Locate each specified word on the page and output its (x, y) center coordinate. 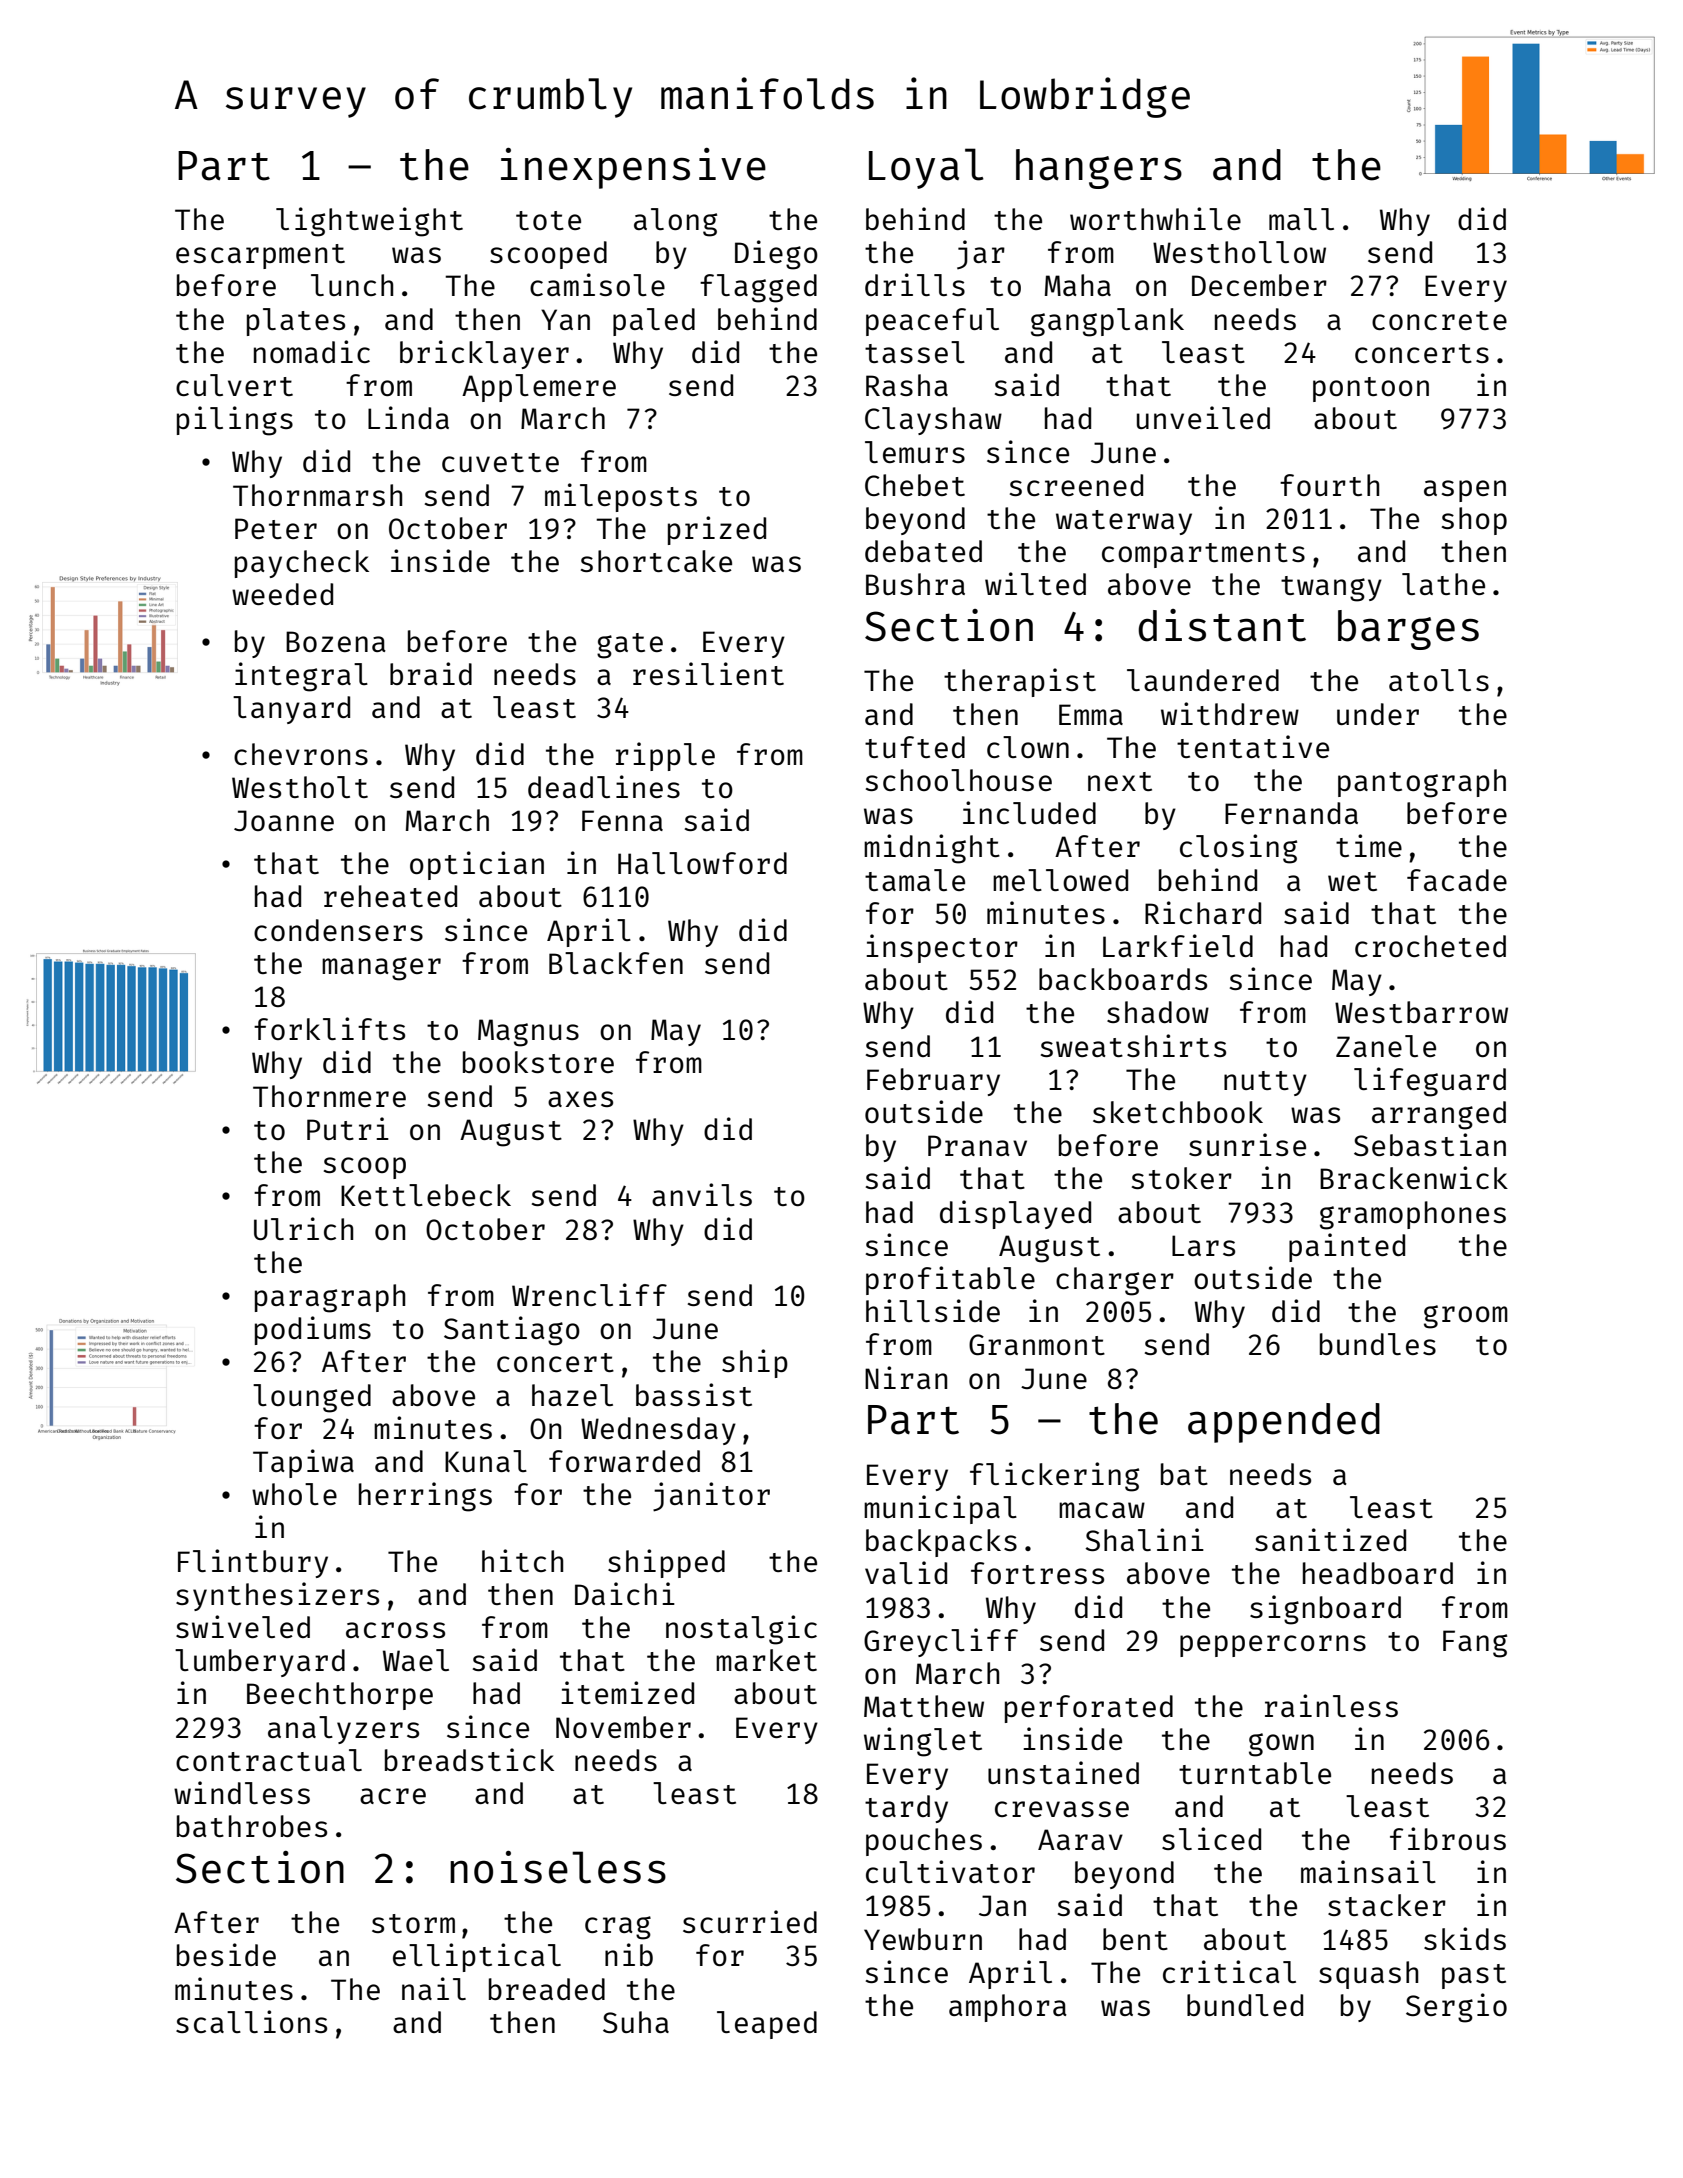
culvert (234, 385)
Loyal (926, 168)
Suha (636, 2022)
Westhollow (1239, 252)
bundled (1245, 2005)
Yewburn (923, 1939)
